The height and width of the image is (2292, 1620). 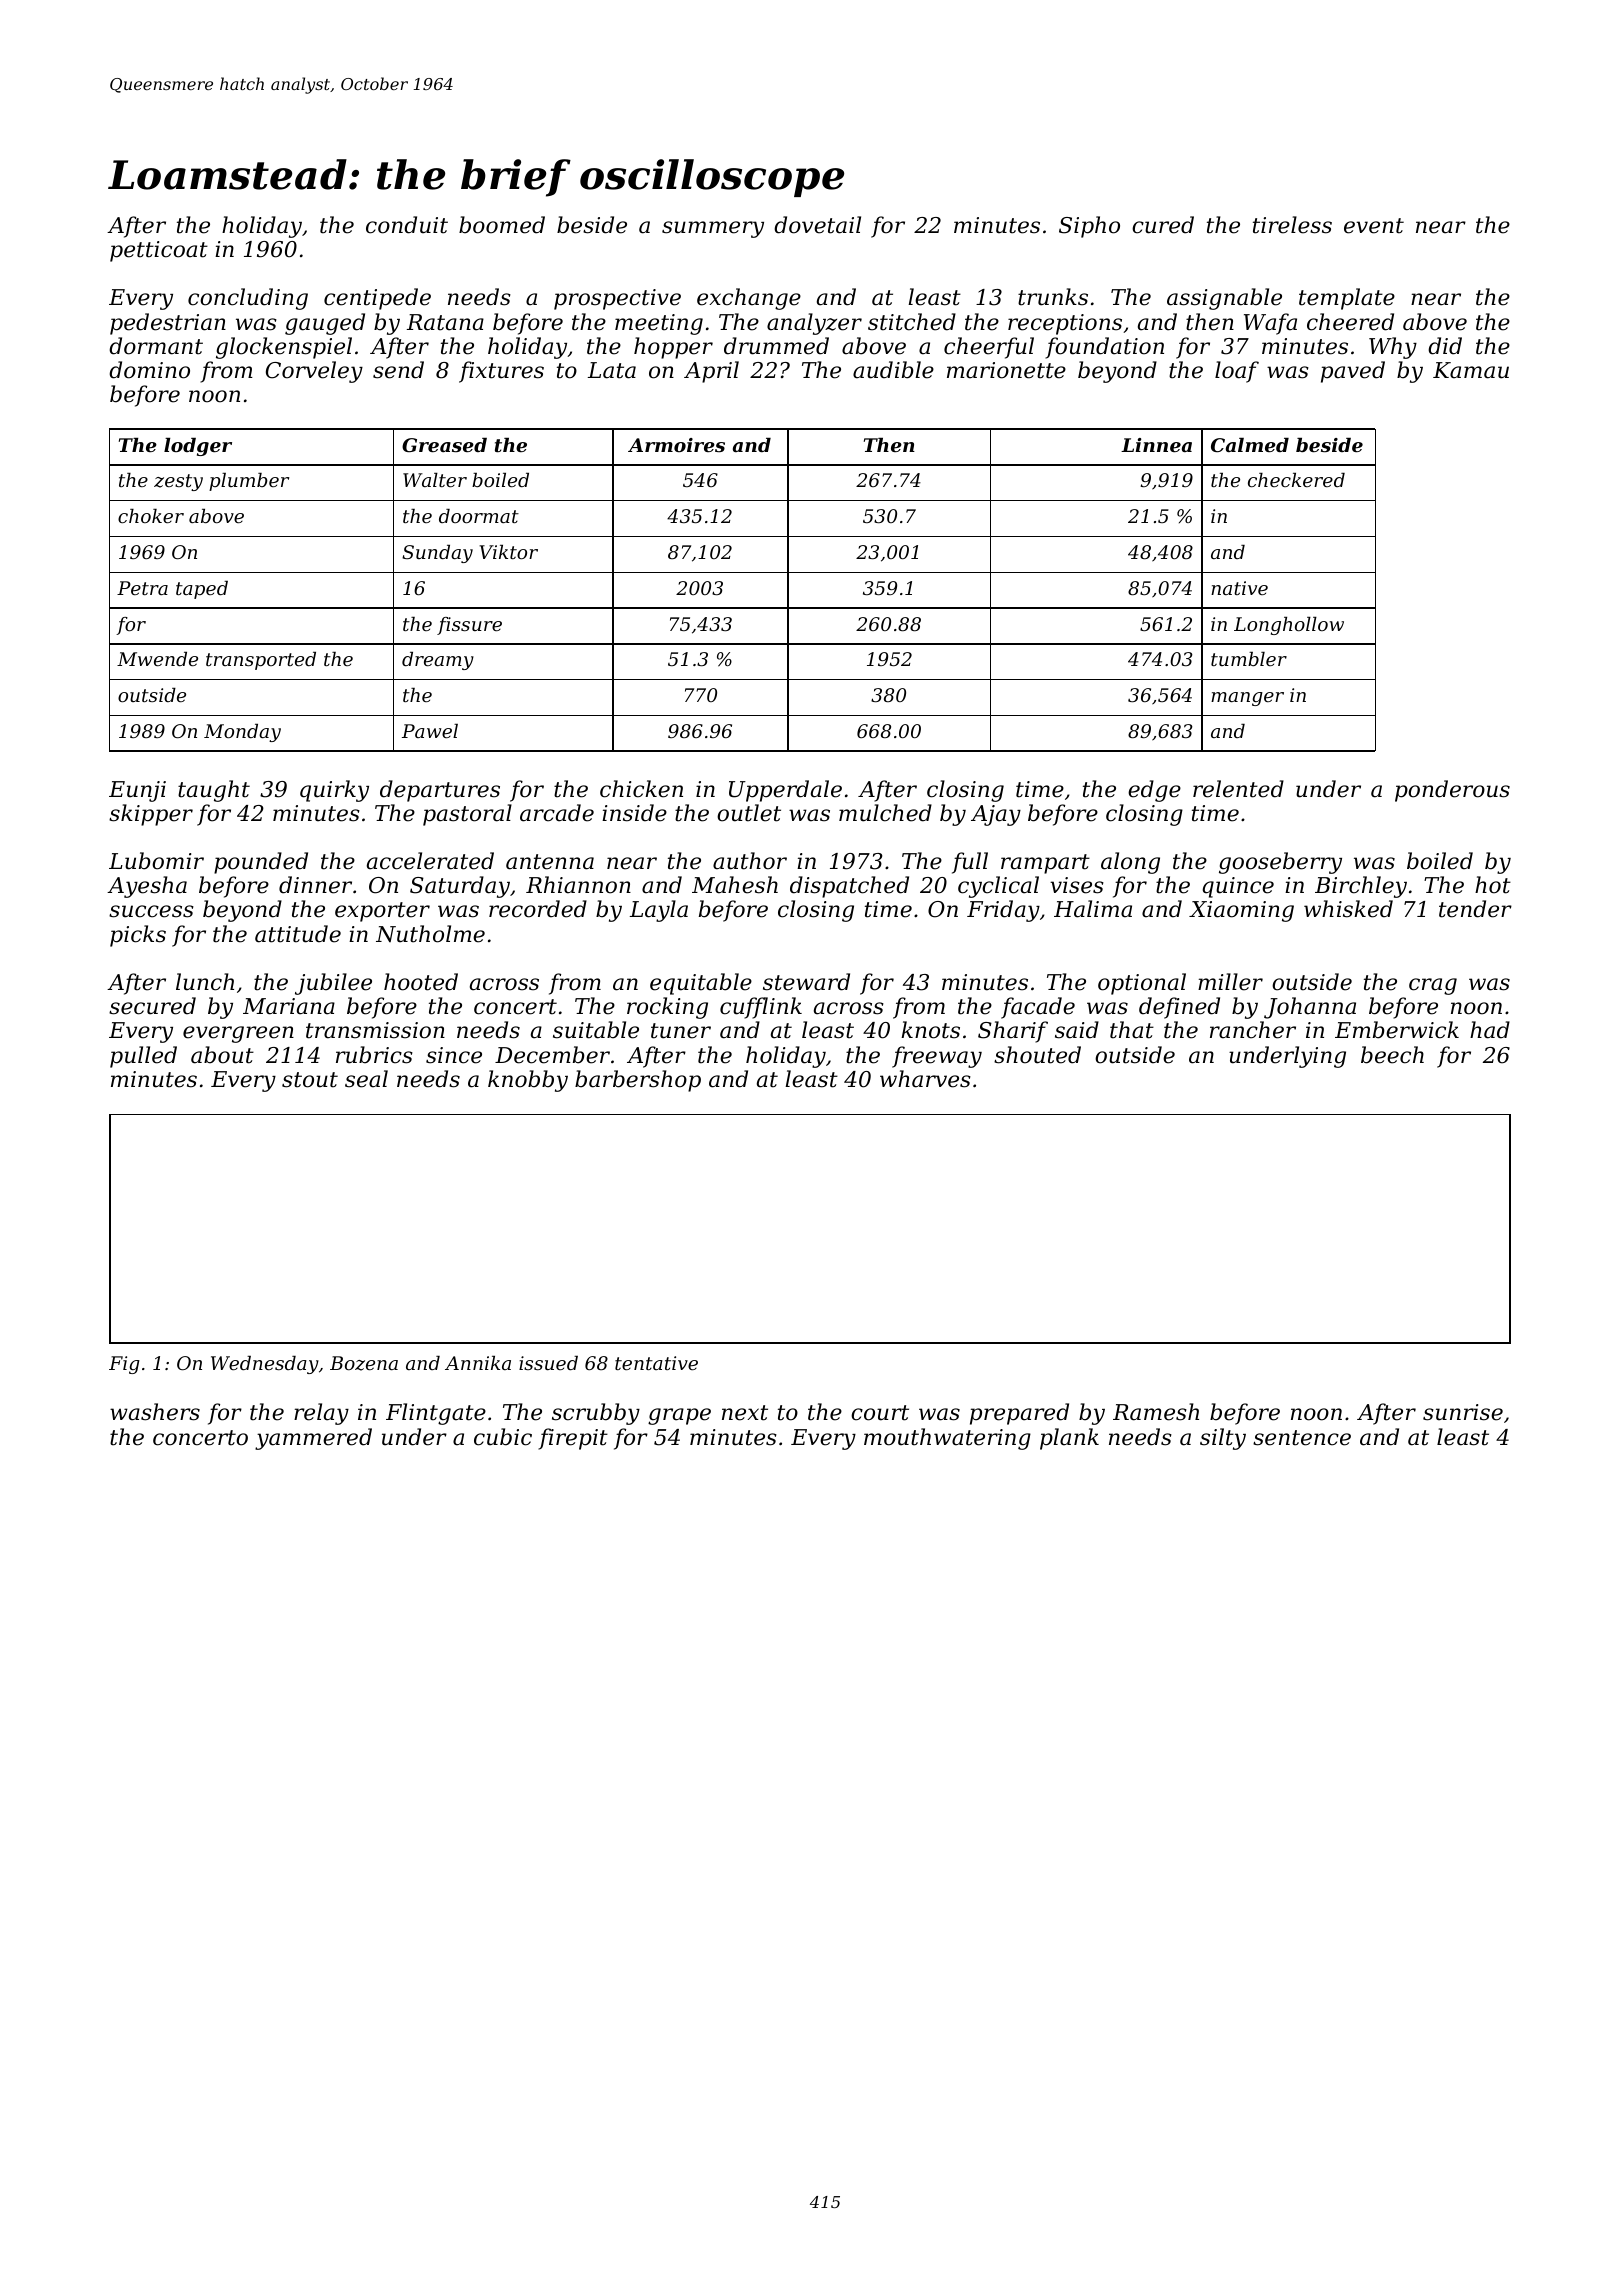 I want to click on exporter, so click(x=382, y=912).
